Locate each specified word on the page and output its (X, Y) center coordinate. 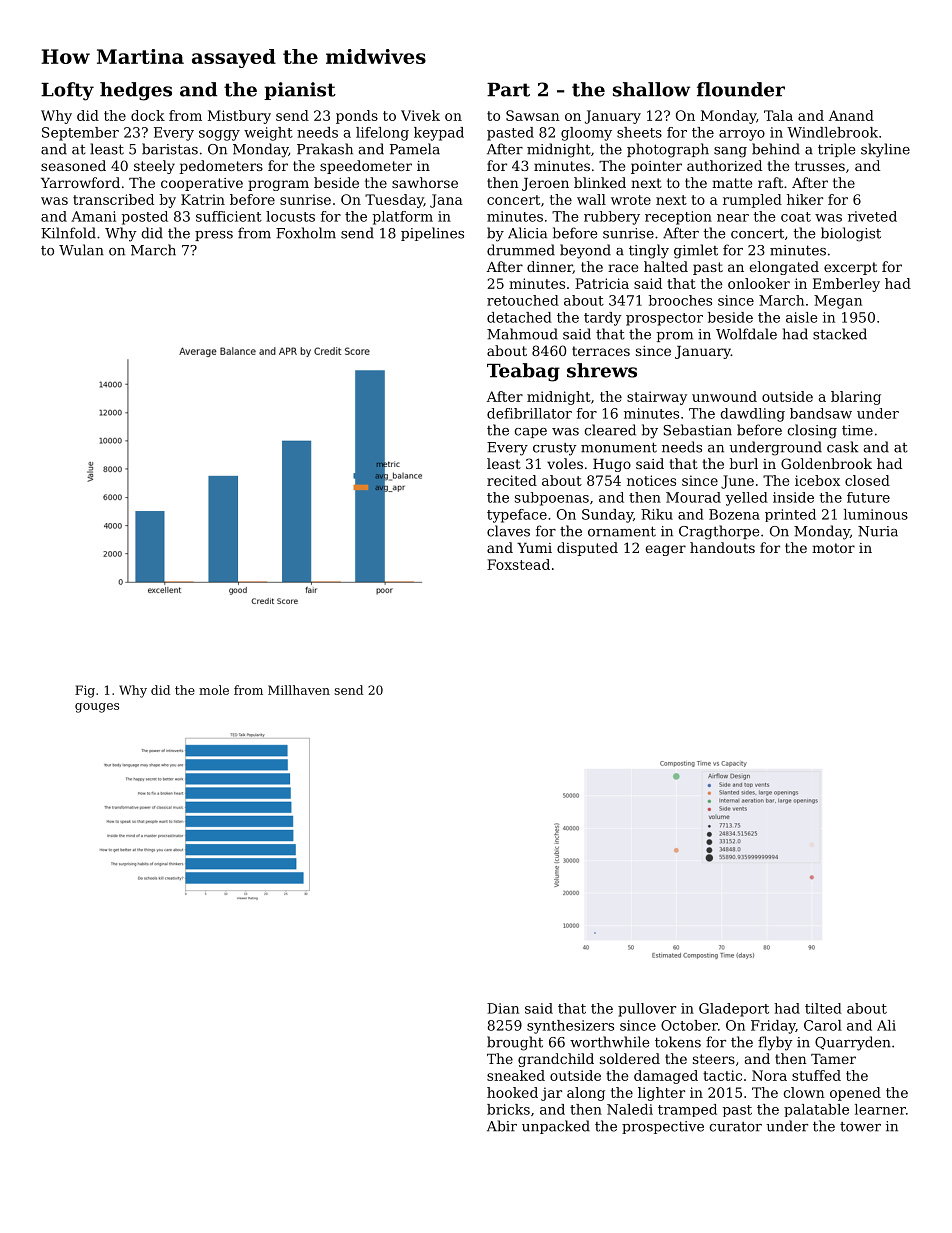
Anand (851, 115)
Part (508, 90)
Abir (502, 1126)
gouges (97, 708)
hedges (136, 91)
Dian (503, 1008)
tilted (823, 1008)
